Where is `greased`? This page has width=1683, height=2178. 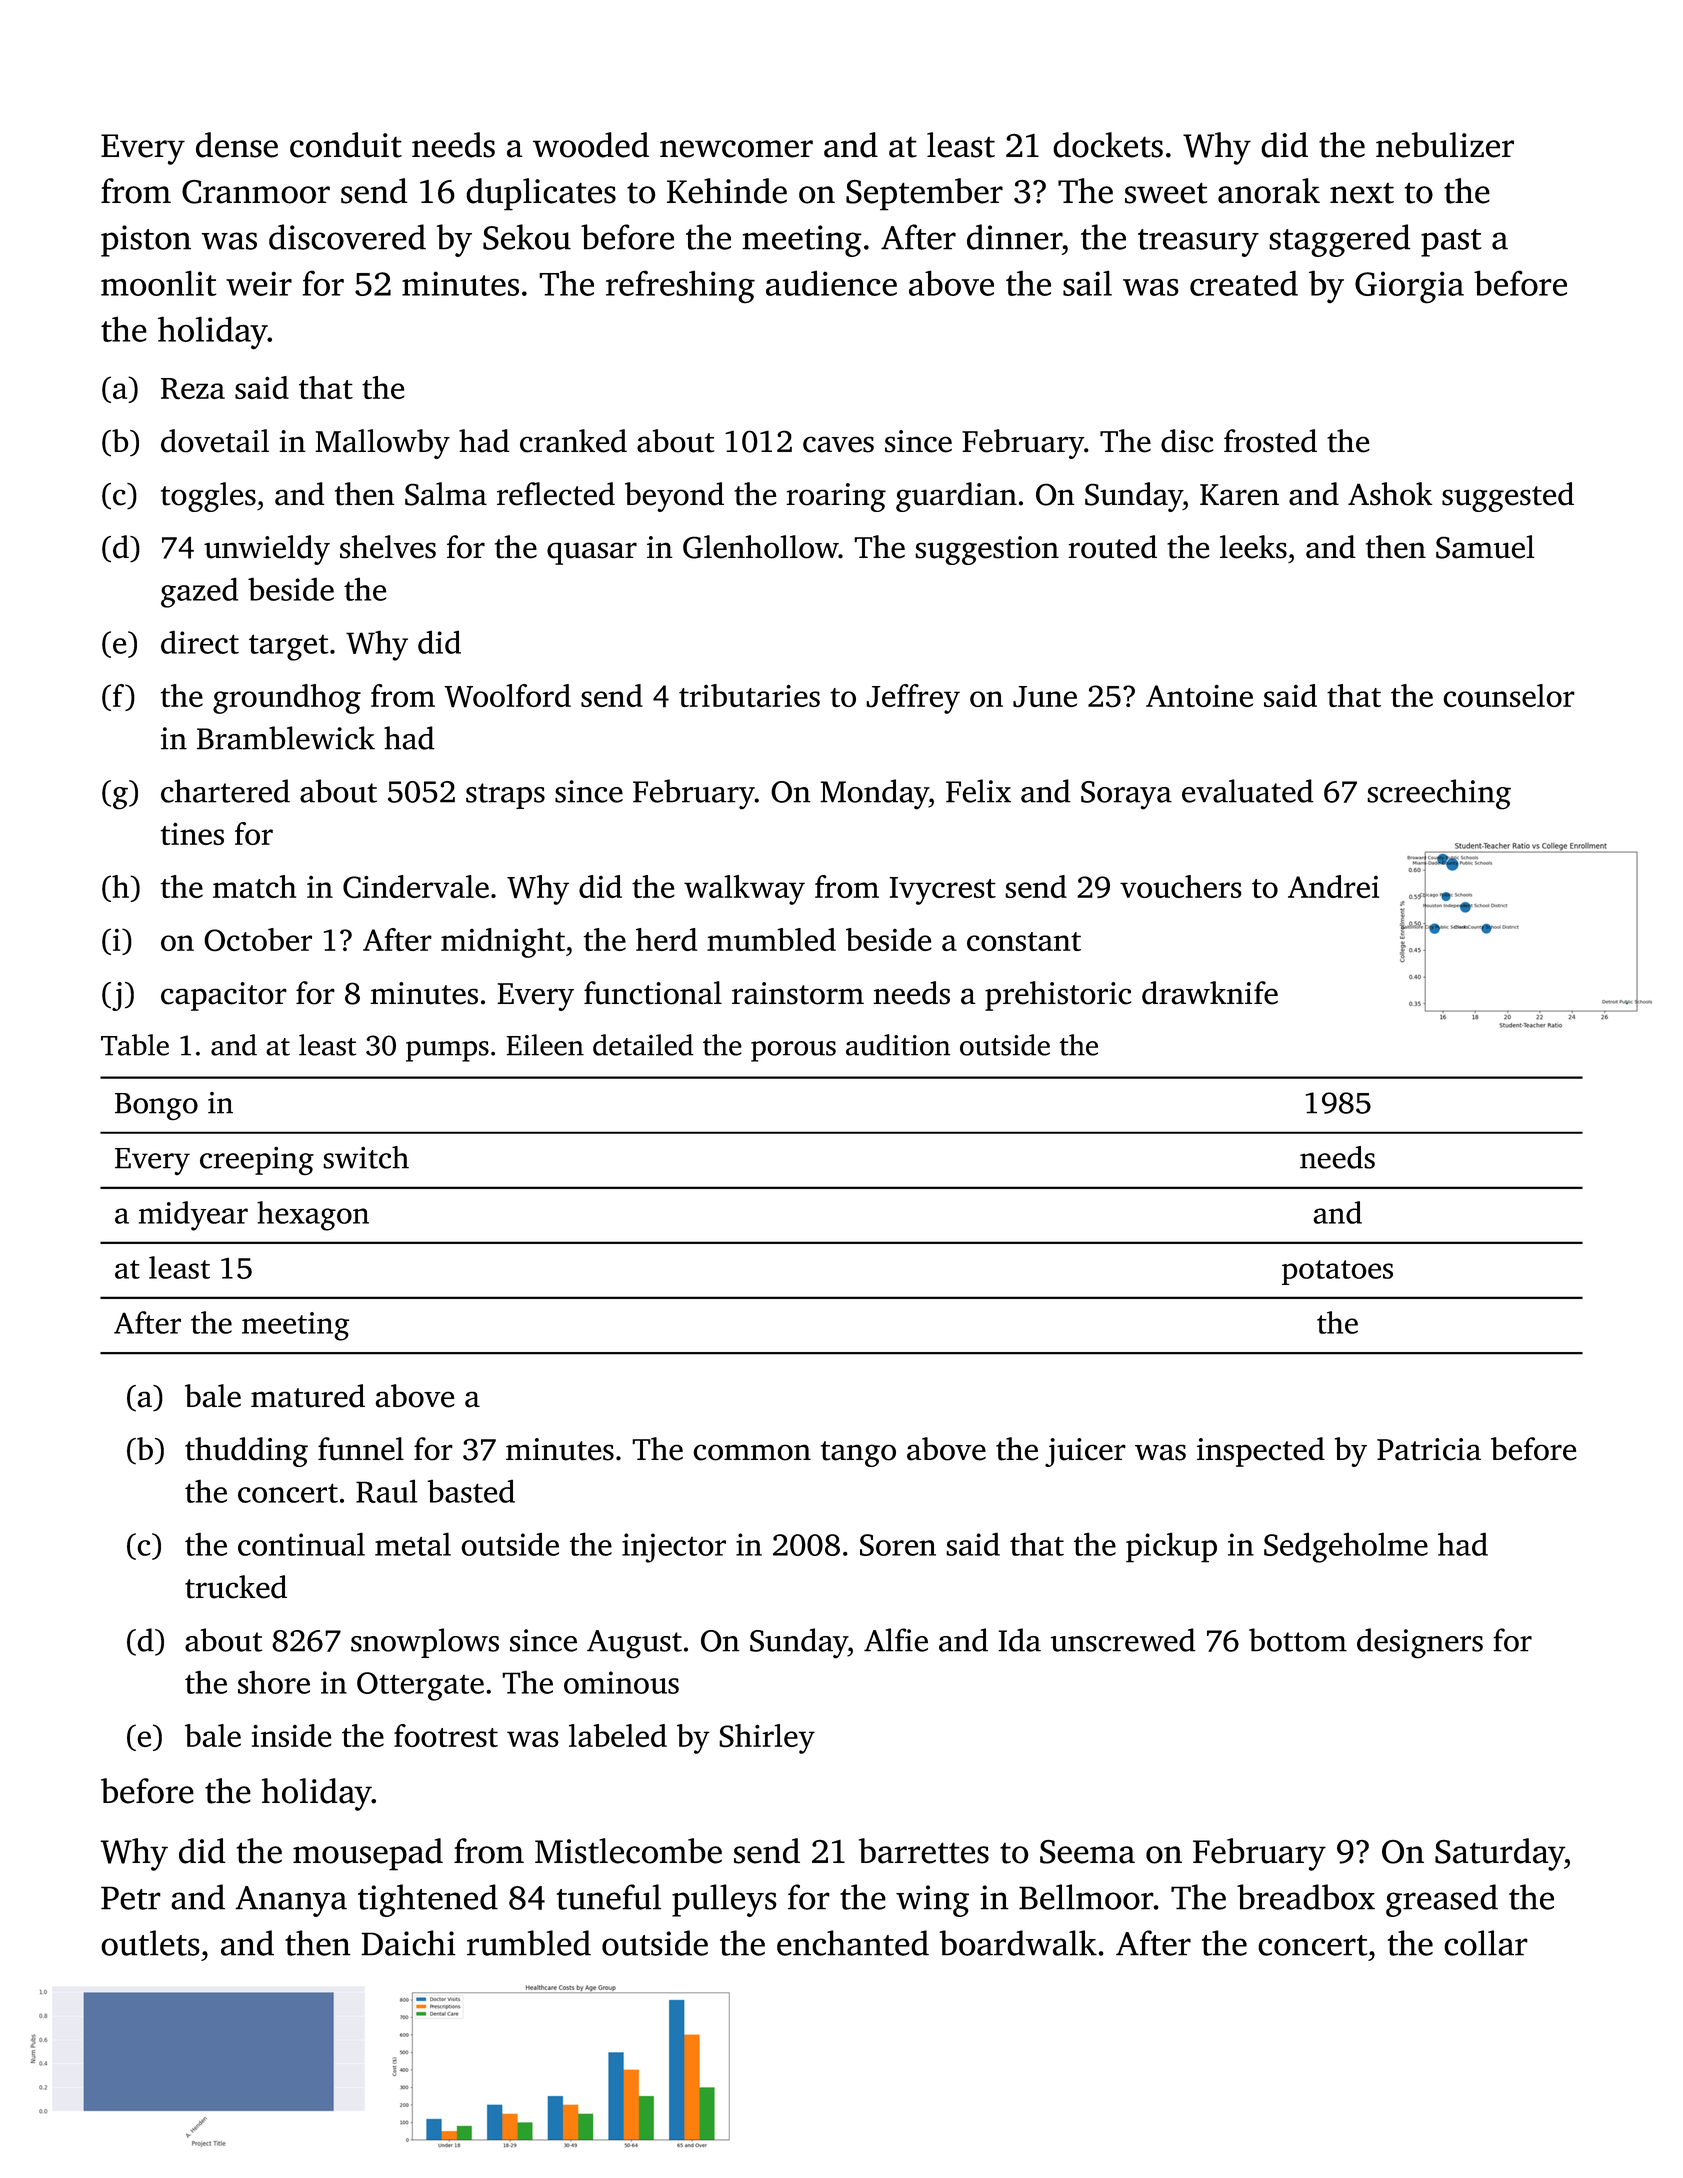 greased is located at coordinates (1442, 1900).
